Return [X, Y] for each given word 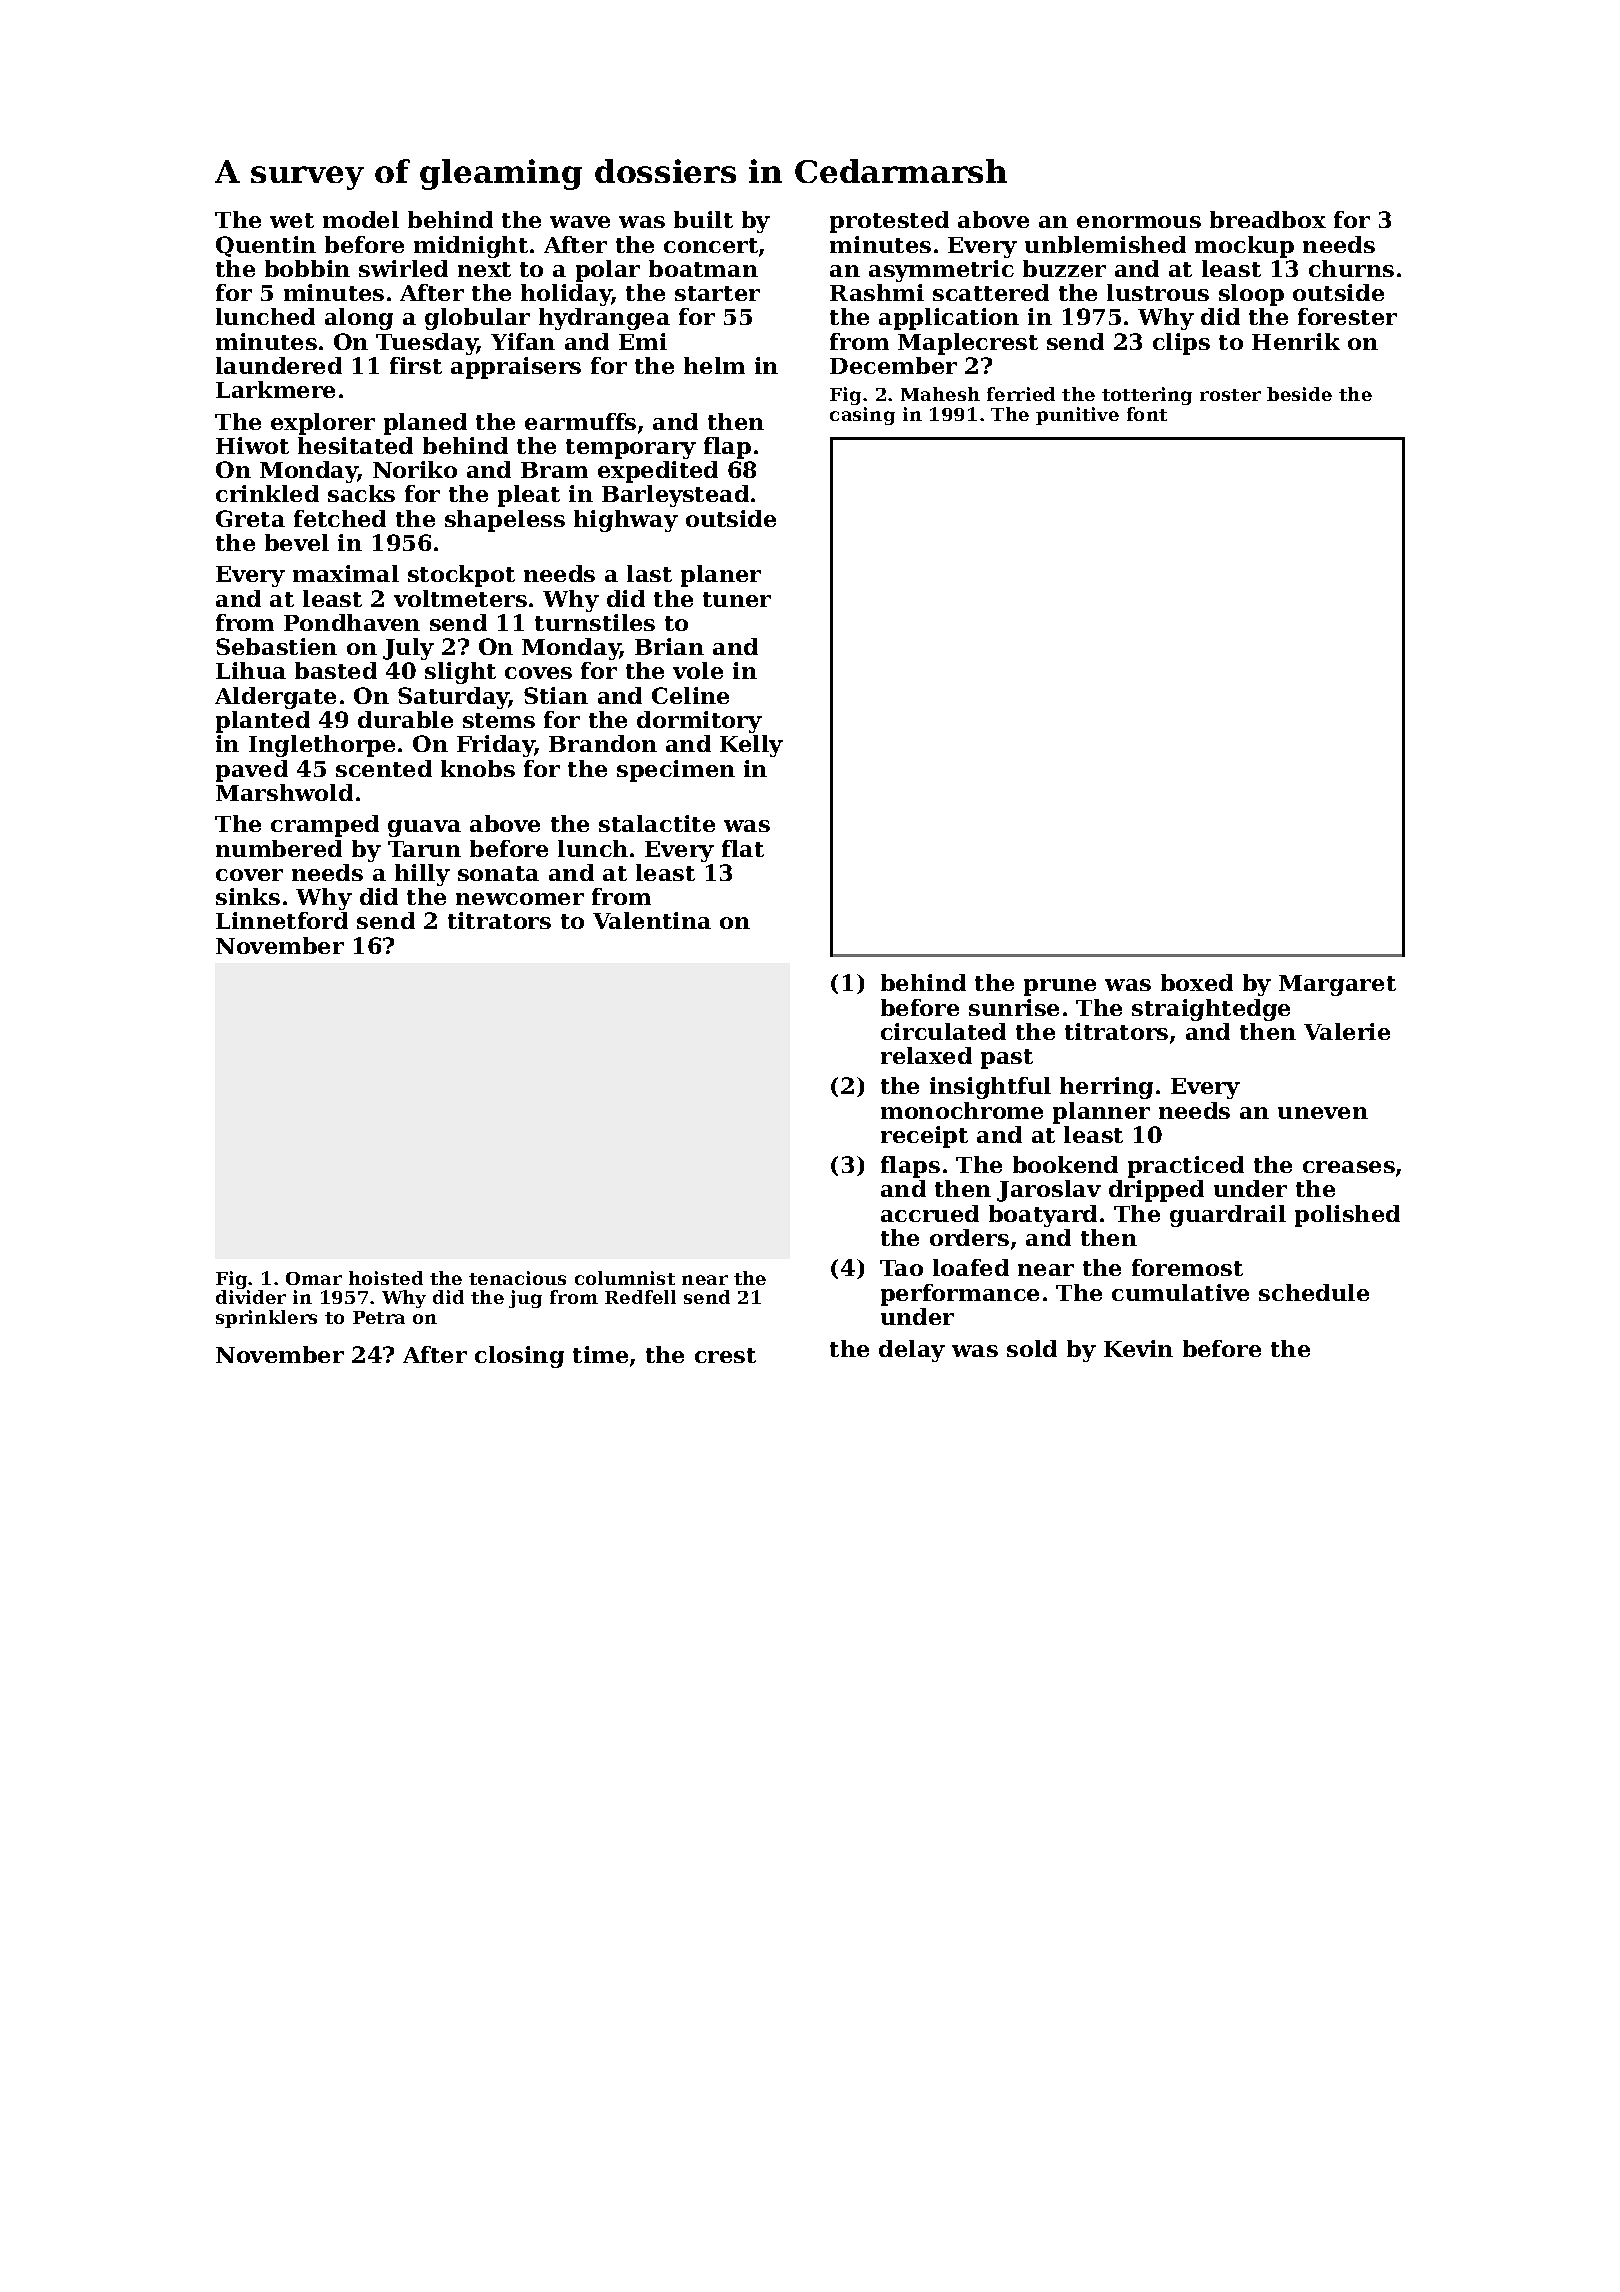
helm [714, 365]
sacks [361, 493]
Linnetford [282, 920]
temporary [631, 449]
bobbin [307, 268]
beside [1299, 394]
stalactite [657, 823]
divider [251, 1297]
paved [252, 771]
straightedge [1211, 1010]
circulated [943, 1031]
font [1147, 414]
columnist [625, 1278]
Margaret [1337, 985]
